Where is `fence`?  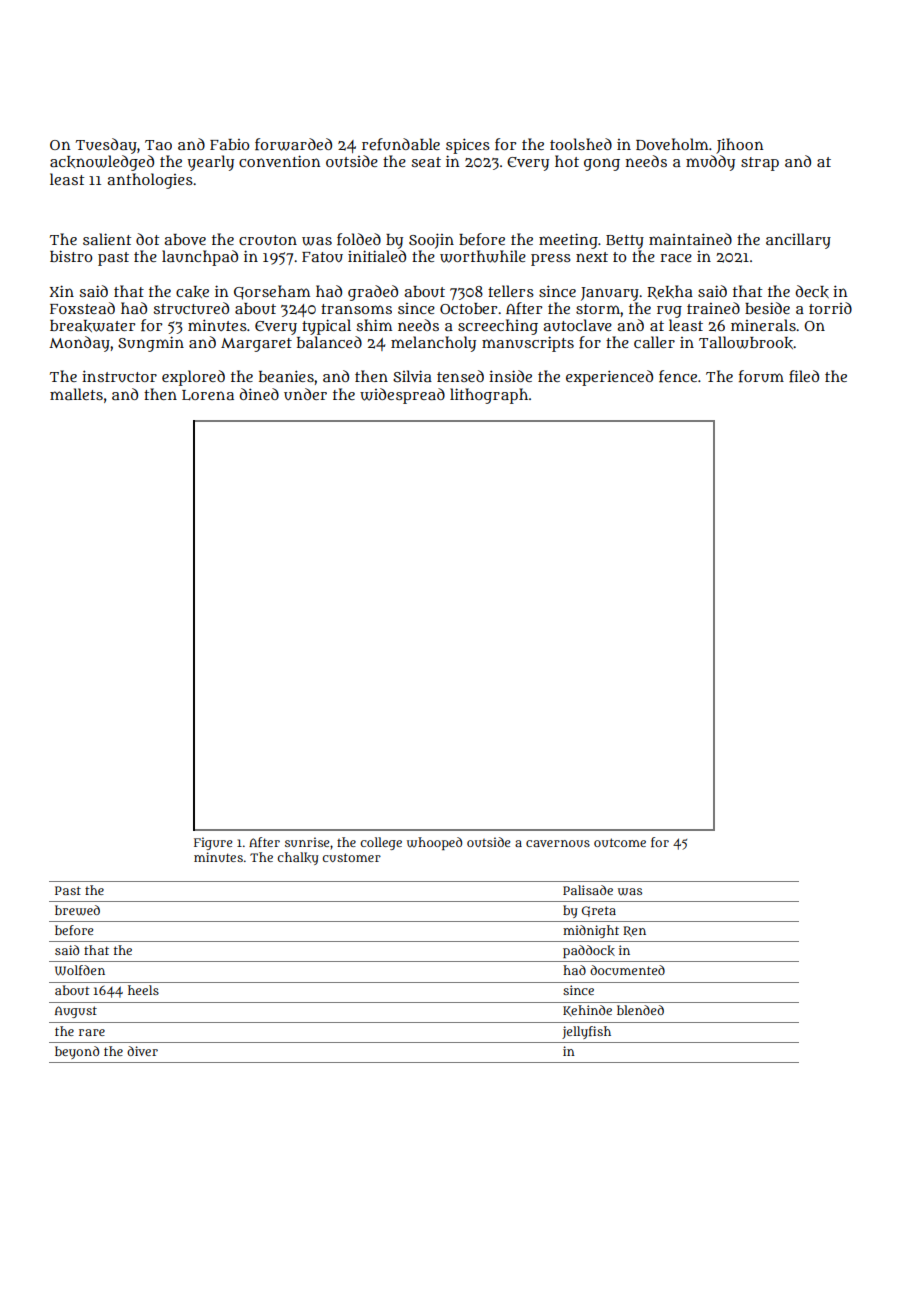 fence is located at coordinates (678, 376).
